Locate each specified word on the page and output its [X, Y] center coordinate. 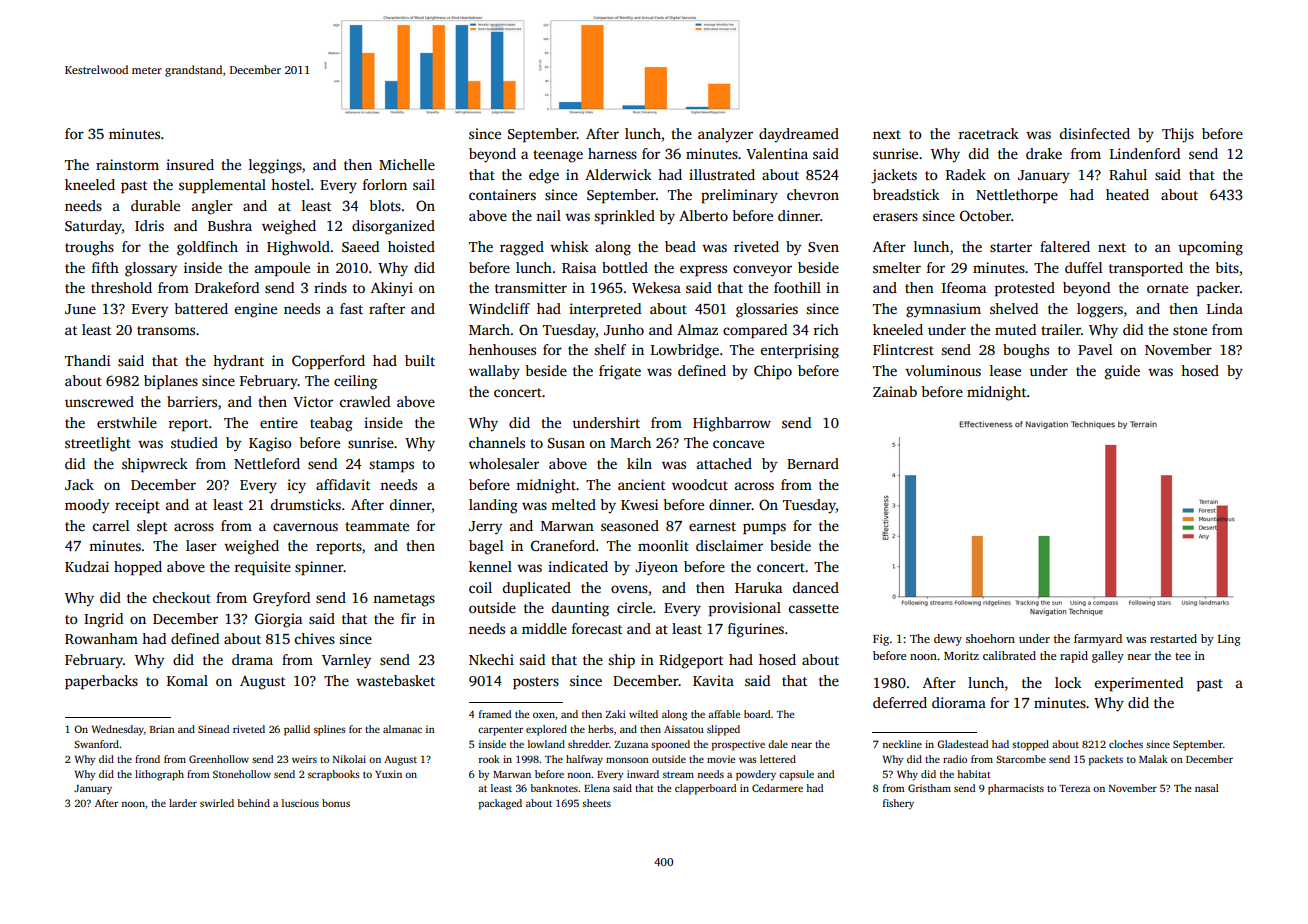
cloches [1126, 744]
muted [1015, 329]
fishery [898, 804]
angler [212, 207]
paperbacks [101, 682]
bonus [336, 803]
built [420, 360]
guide [1122, 372]
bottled [625, 267]
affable [724, 714]
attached [724, 463]
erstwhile [127, 422]
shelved [1014, 308]
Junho [624, 329]
